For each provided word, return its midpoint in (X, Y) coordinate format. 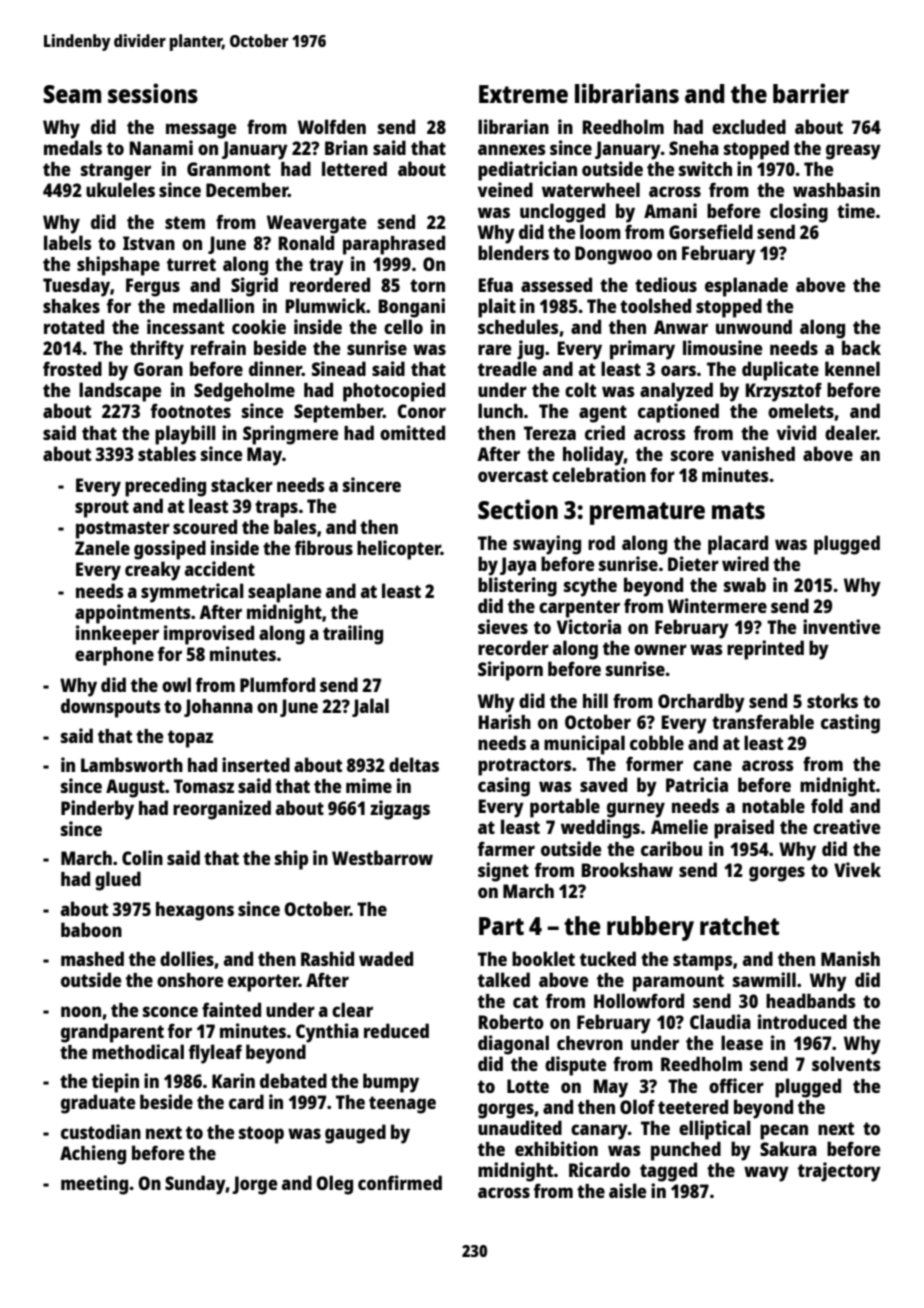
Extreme (523, 94)
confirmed (400, 1182)
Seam (72, 94)
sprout (102, 509)
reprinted (765, 650)
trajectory (839, 1172)
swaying (547, 545)
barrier (811, 93)
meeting (94, 1185)
